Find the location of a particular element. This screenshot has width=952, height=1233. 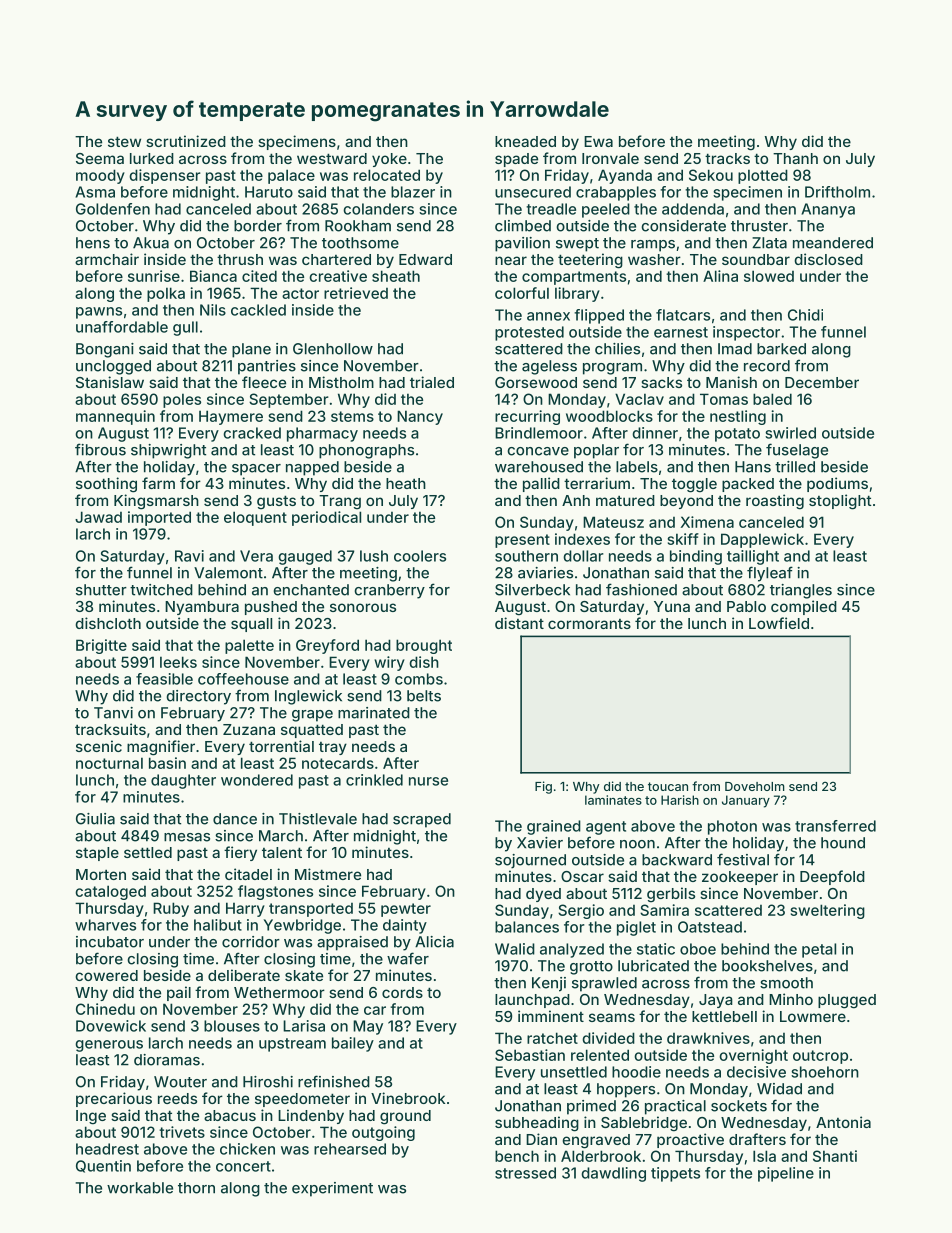

trialed is located at coordinates (432, 382).
